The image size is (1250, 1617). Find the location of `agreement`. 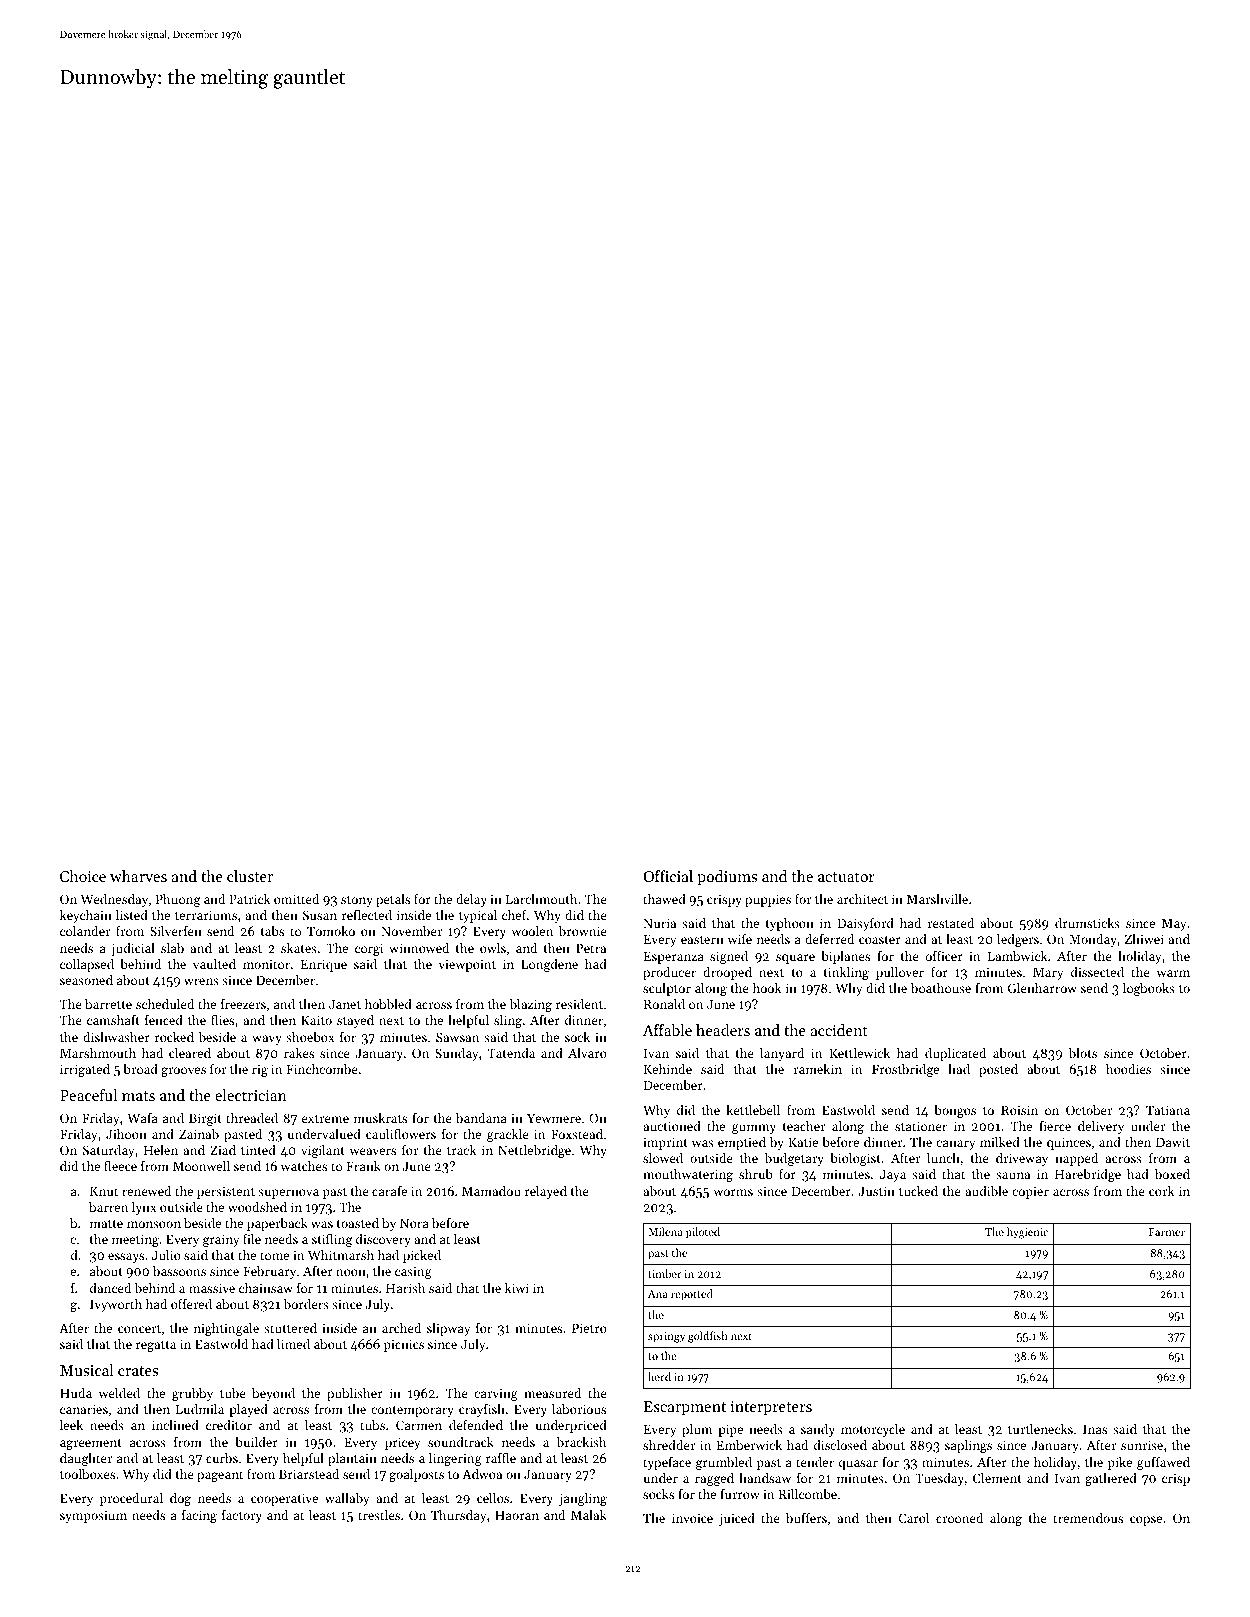

agreement is located at coordinates (91, 1444).
